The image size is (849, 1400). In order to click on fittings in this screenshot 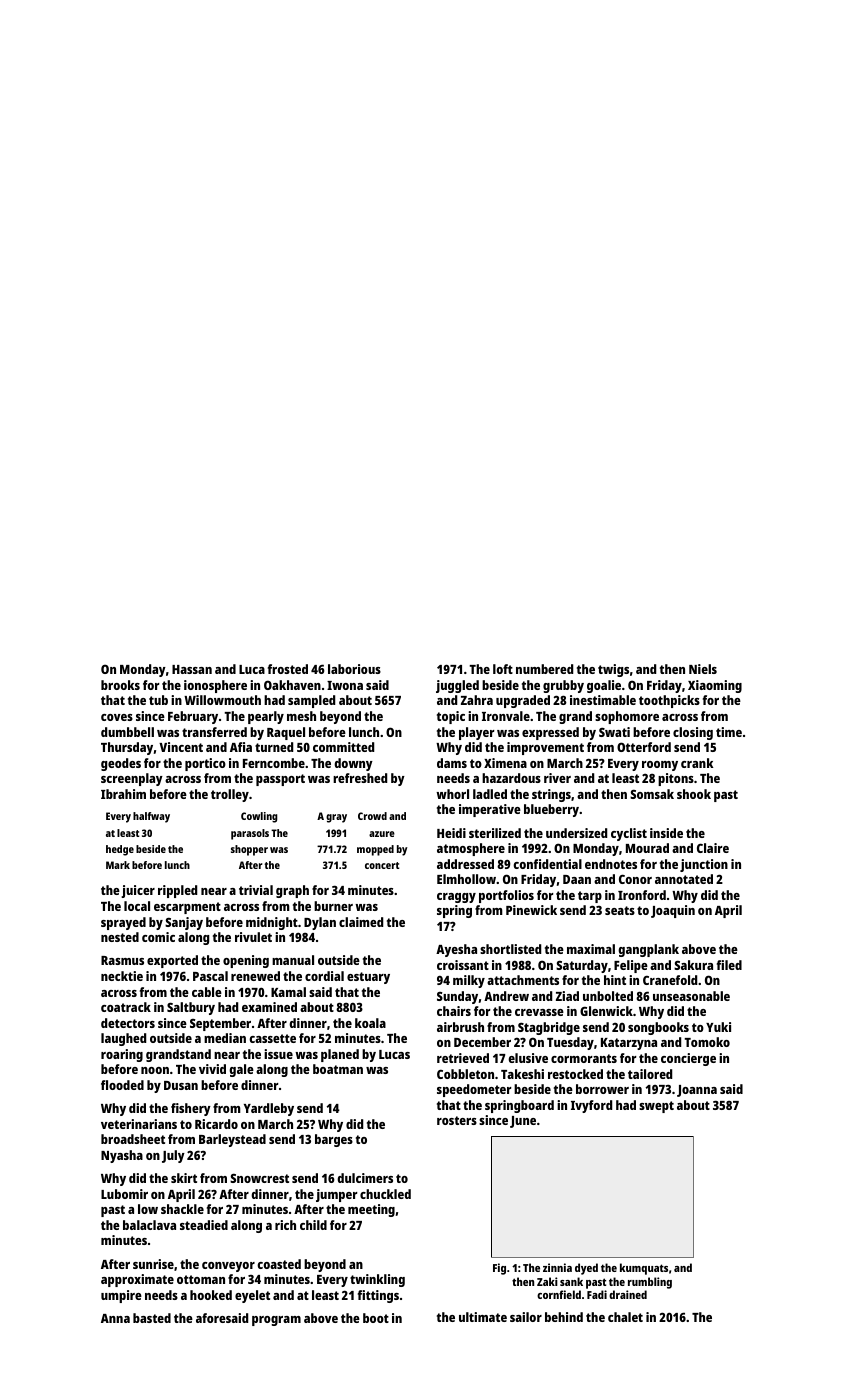, I will do `click(378, 1296)`.
